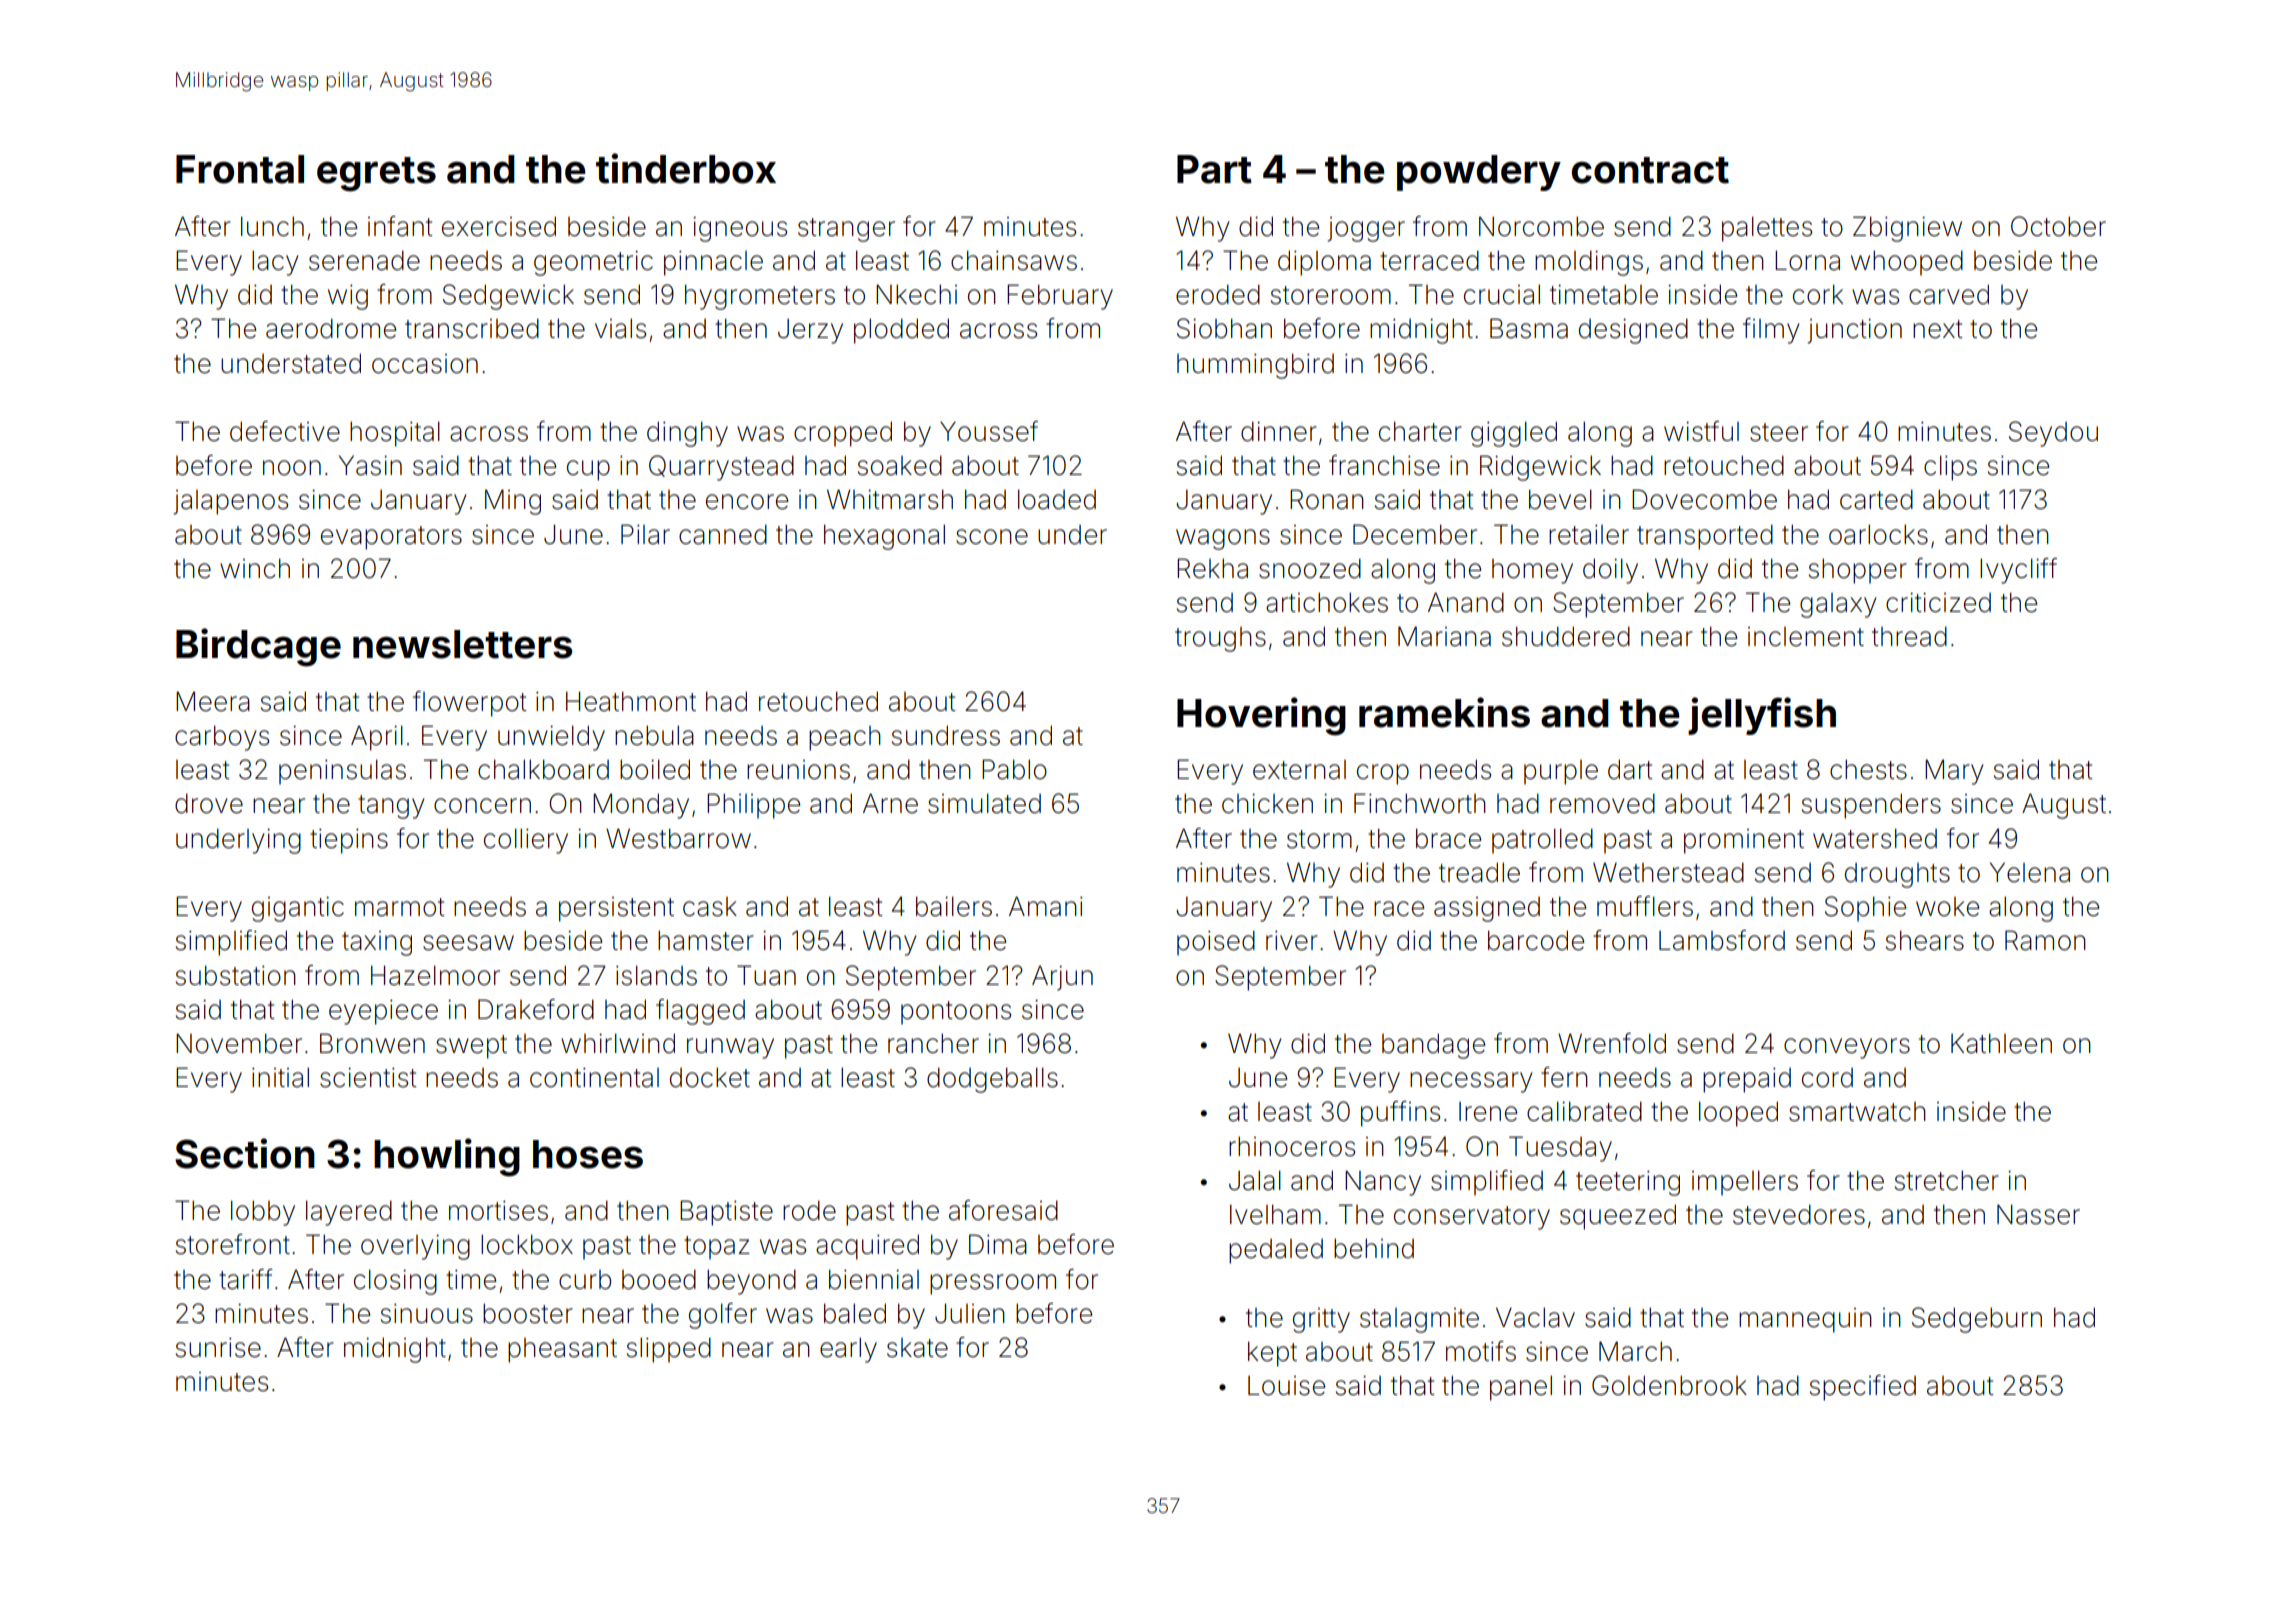 This document has height=1620, width=2292. Describe the element at coordinates (713, 263) in the document. I see `pinnacle` at that location.
